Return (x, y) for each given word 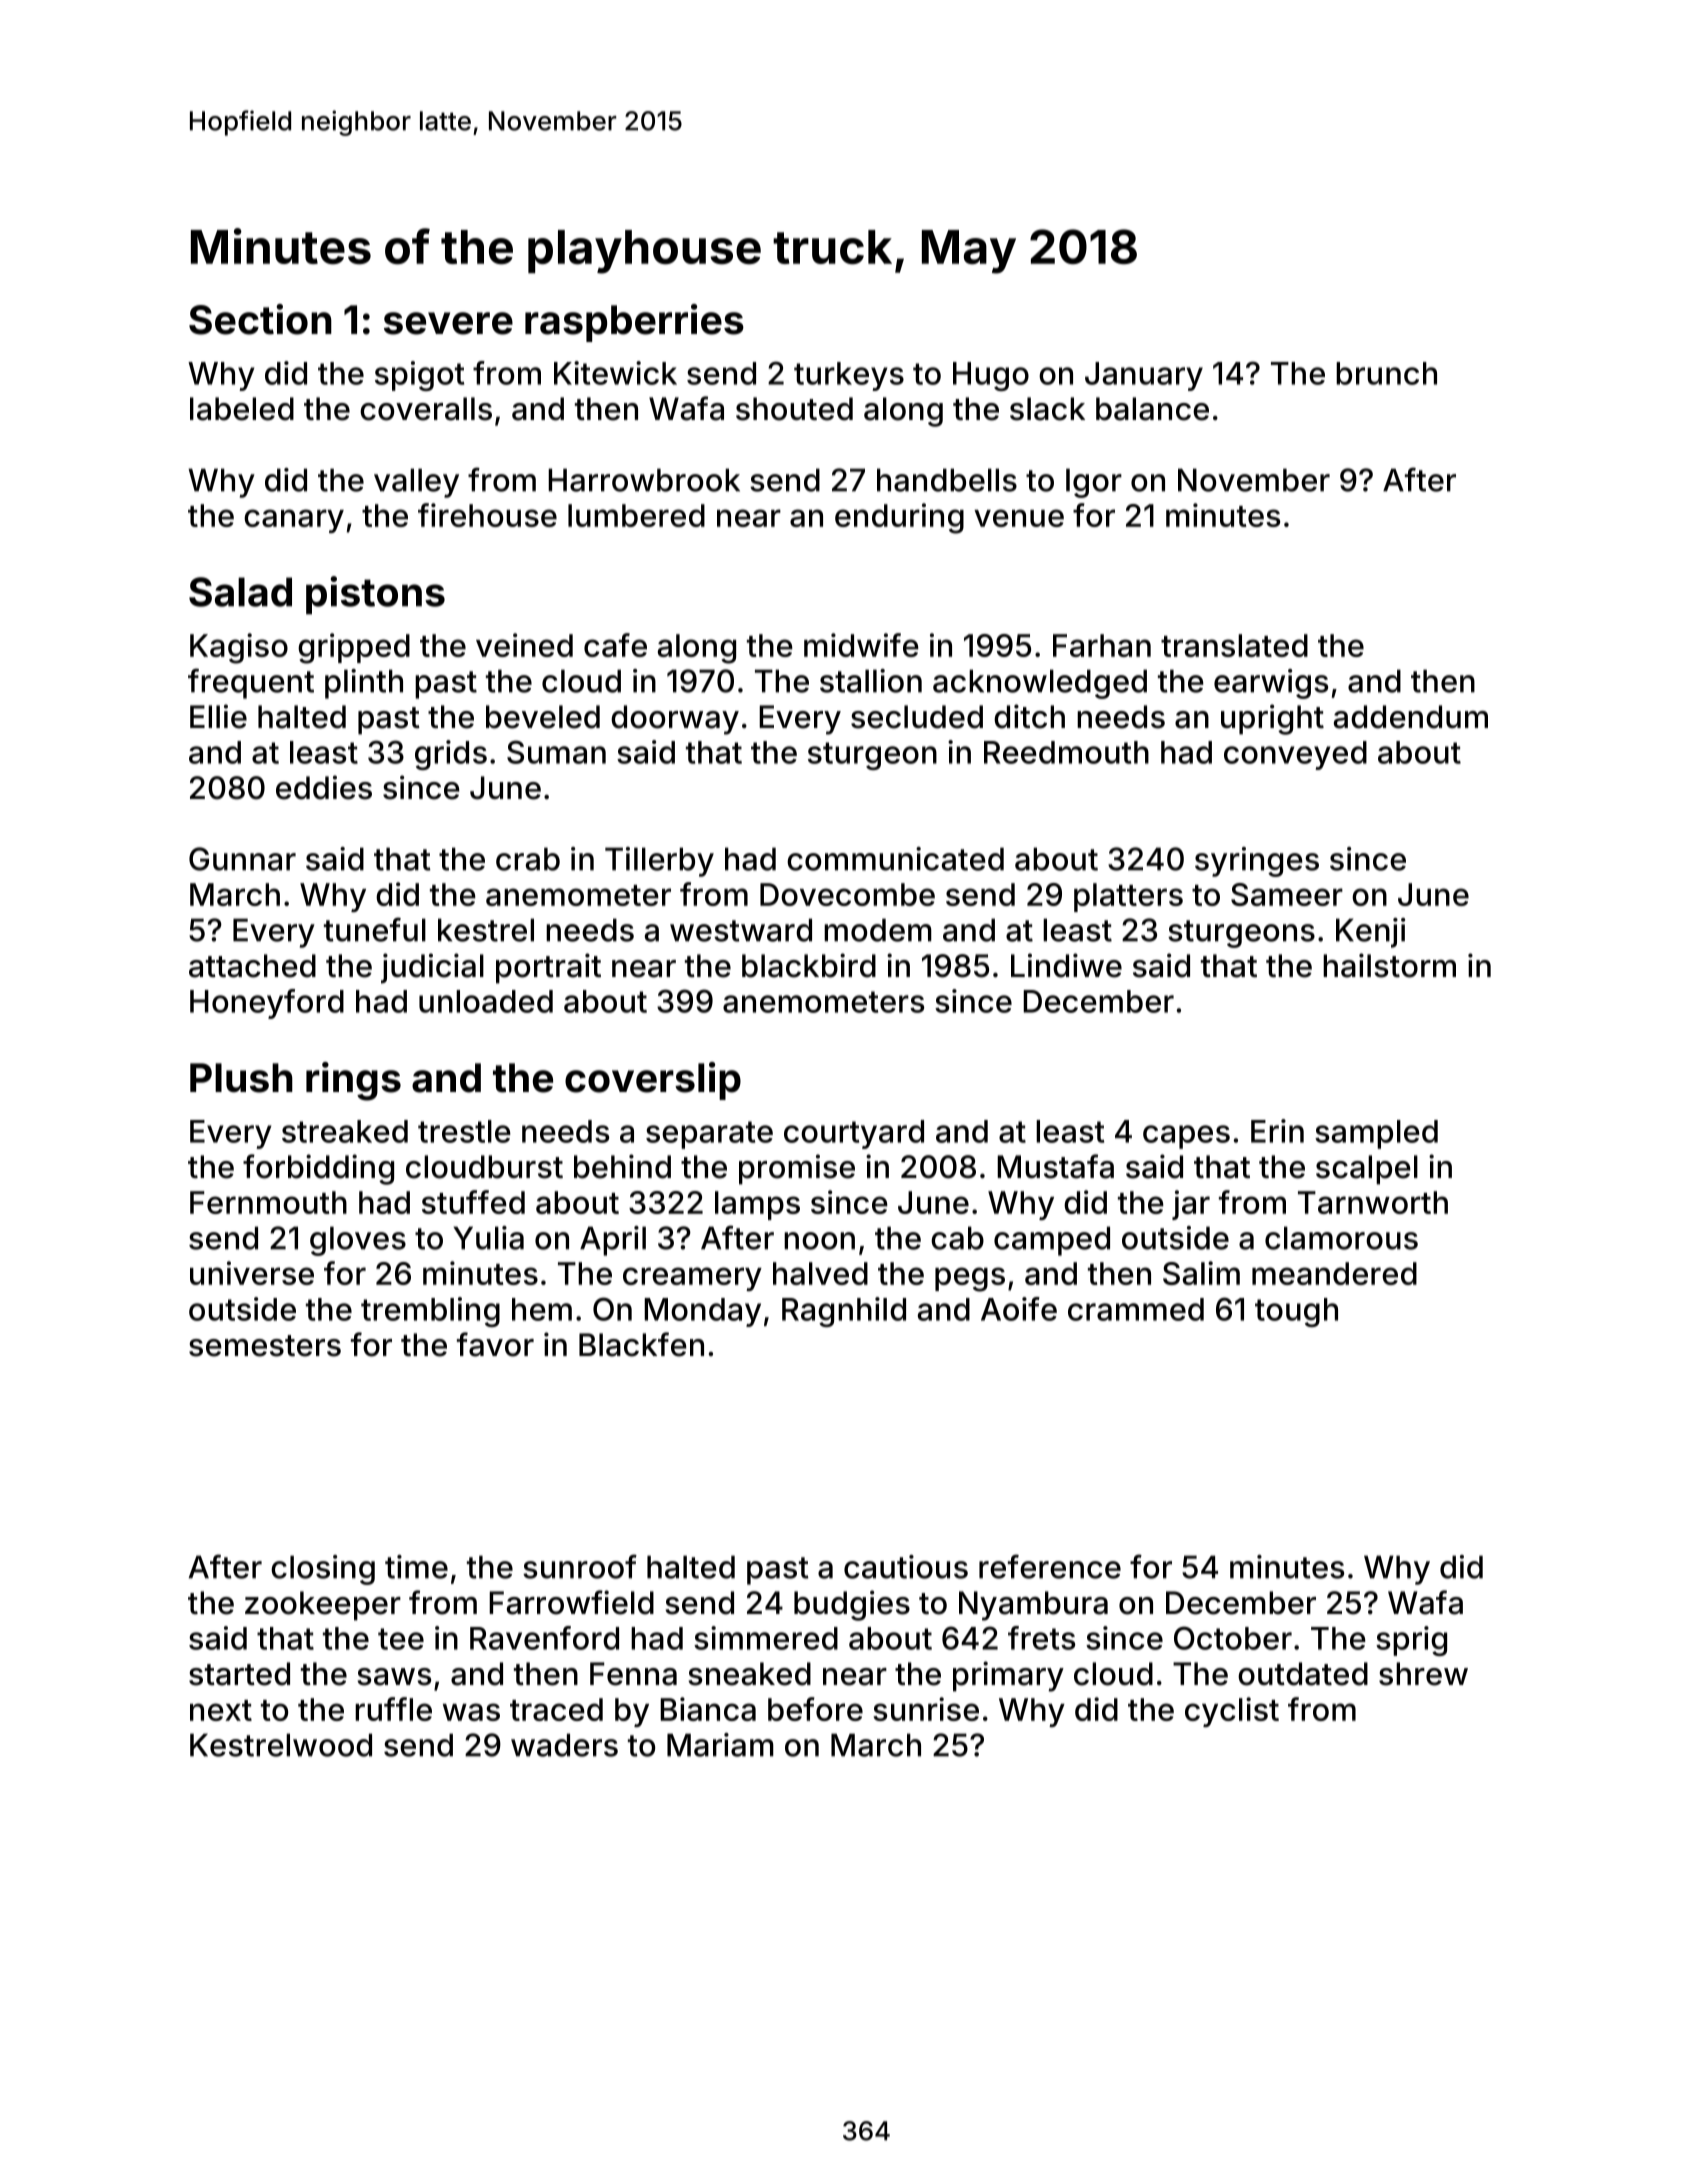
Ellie (218, 716)
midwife (861, 645)
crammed (1136, 1309)
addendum (1411, 717)
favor (495, 1344)
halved (820, 1273)
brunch (1386, 373)
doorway (675, 720)
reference (1050, 1566)
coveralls (426, 409)
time (416, 1567)
